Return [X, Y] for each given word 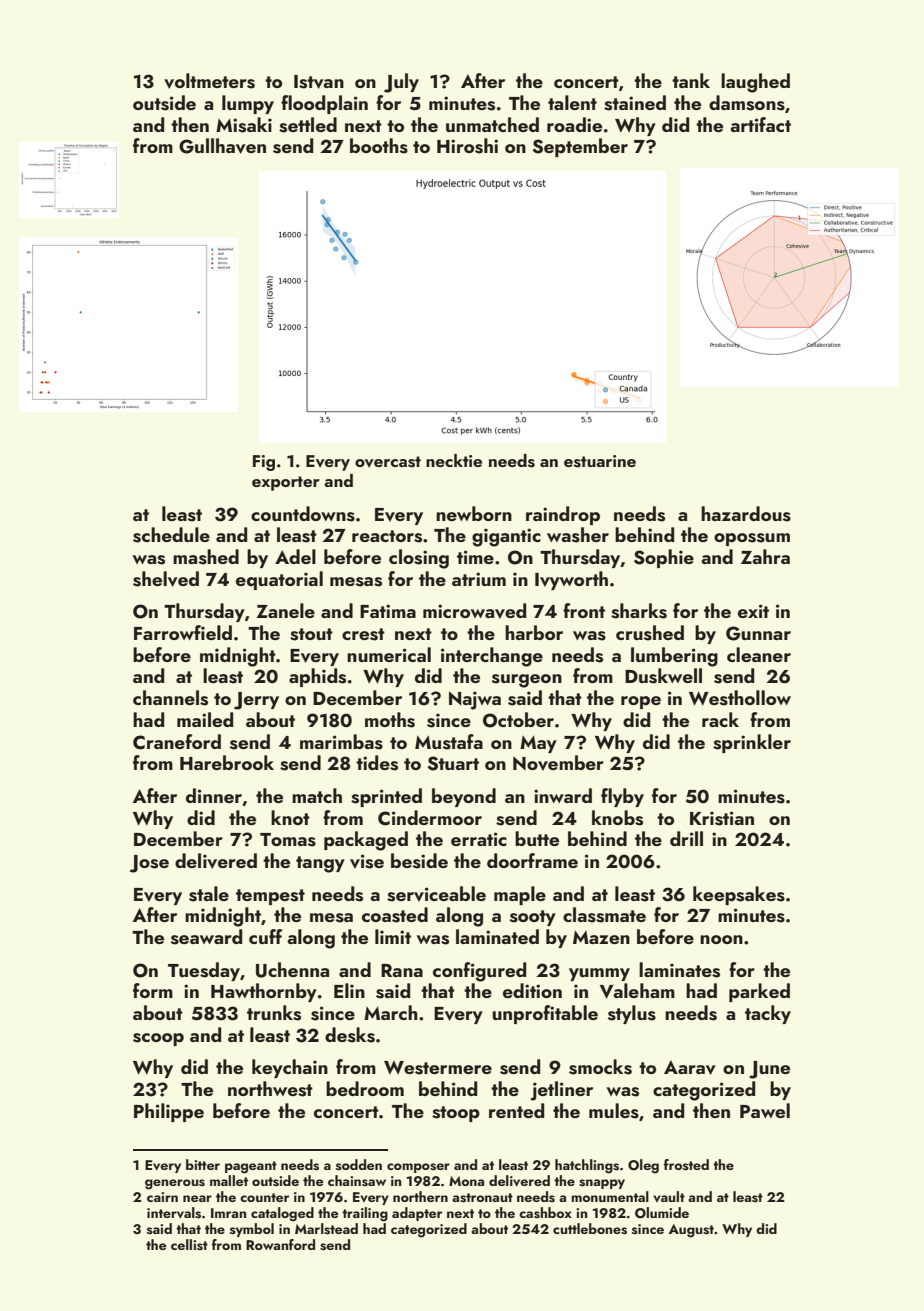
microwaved [474, 611]
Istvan [319, 82]
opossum [752, 539]
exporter [286, 483]
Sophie [664, 558]
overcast [388, 462]
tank [691, 80]
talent [572, 102]
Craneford [177, 742]
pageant [251, 1167]
